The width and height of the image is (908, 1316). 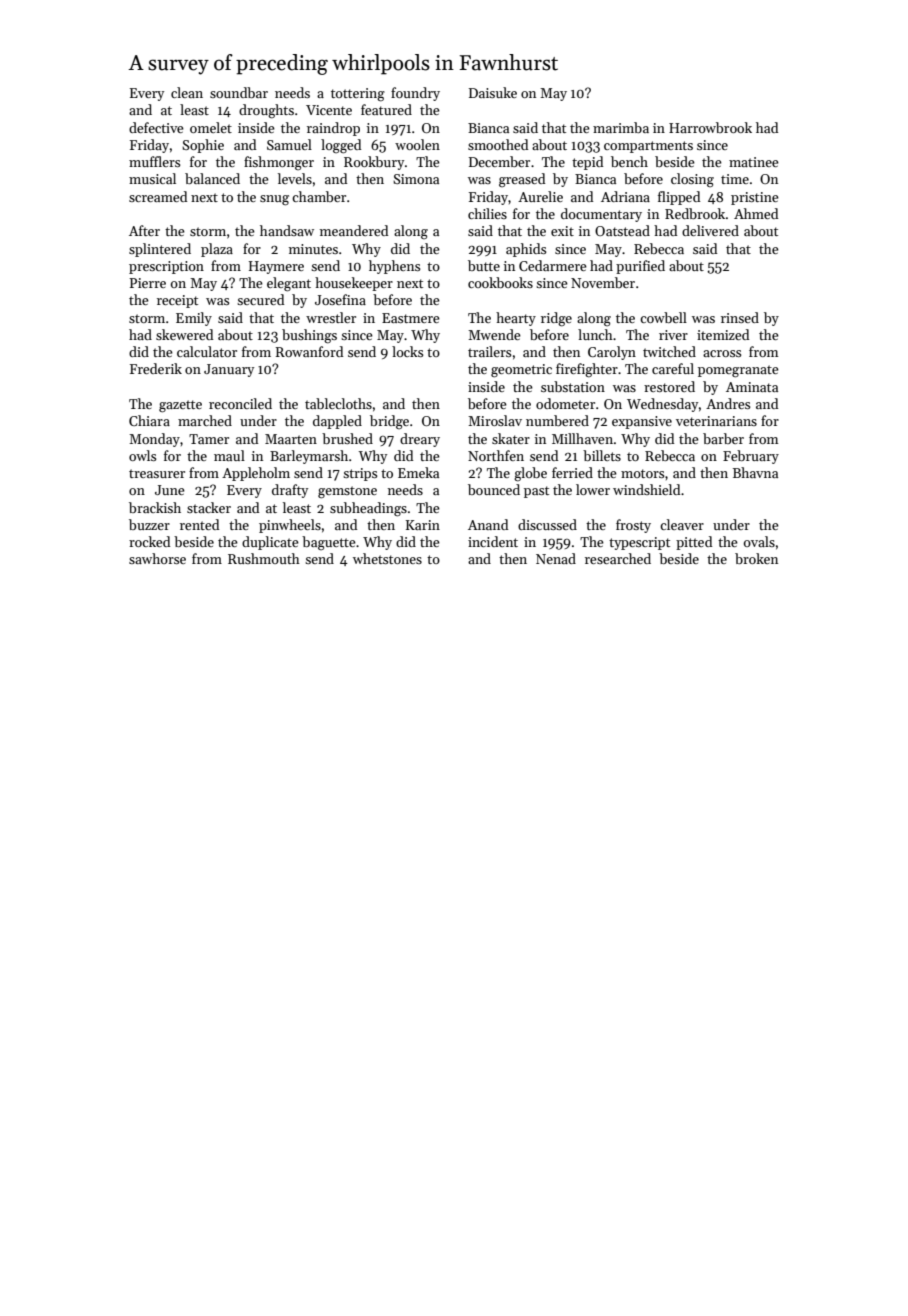 I want to click on pomegranate, so click(x=738, y=371).
